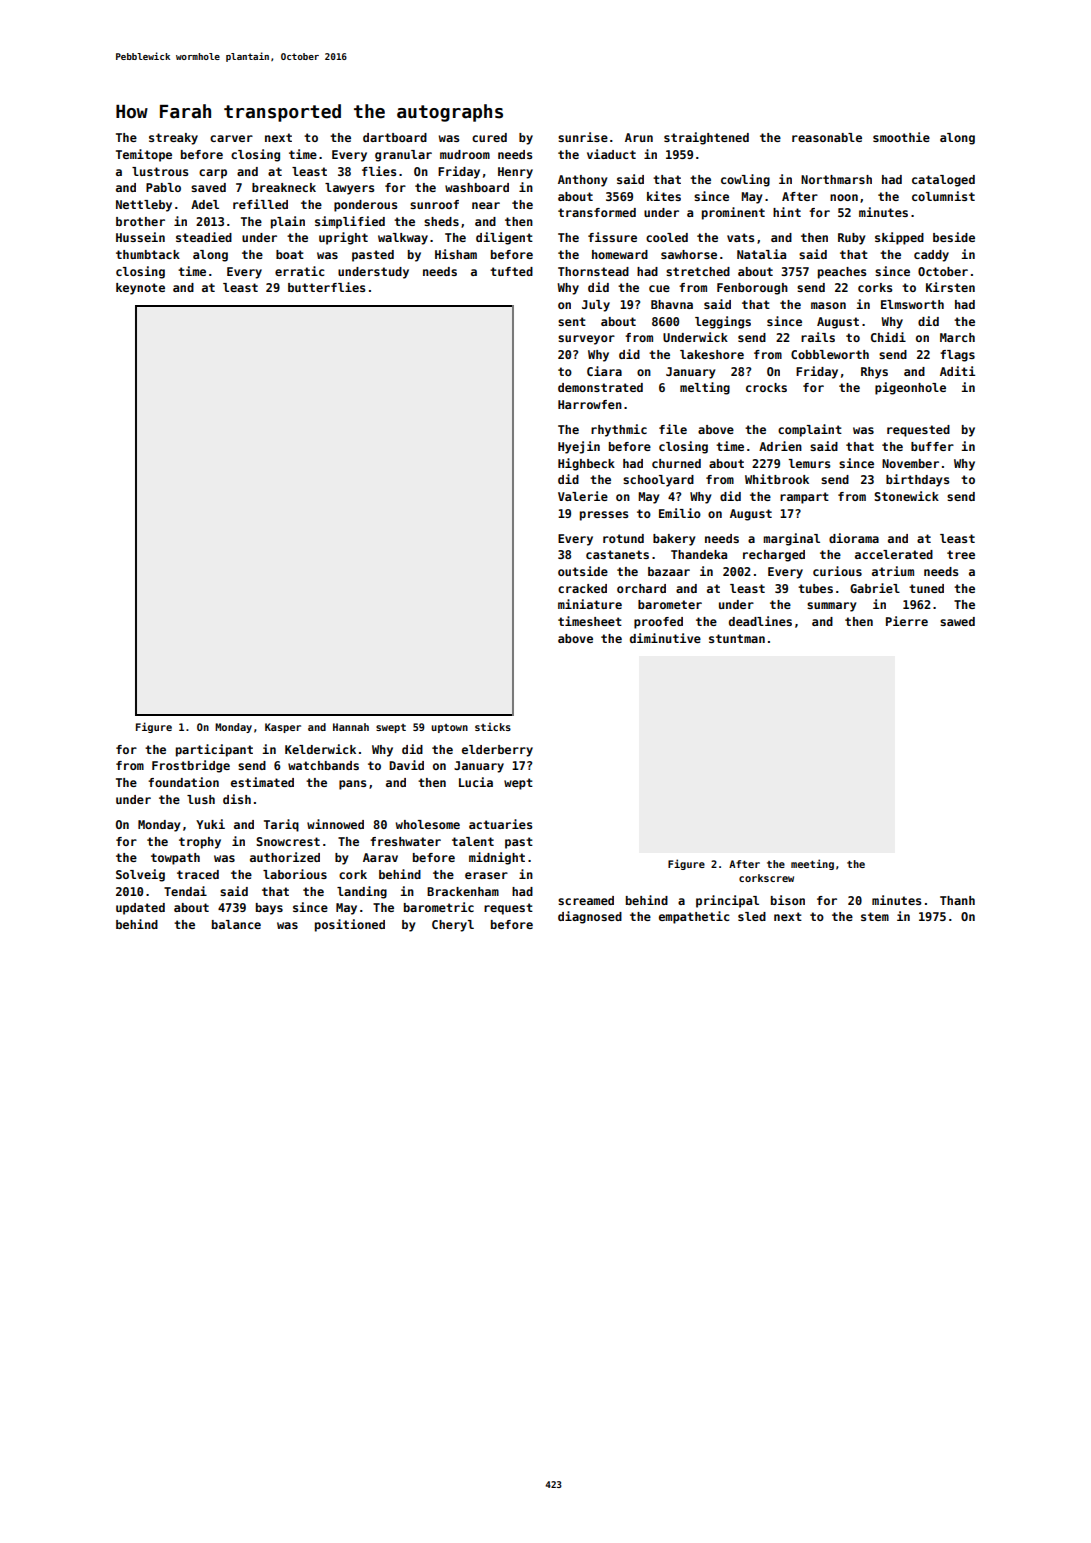  Describe the element at coordinates (583, 496) in the image. I see `Valerie` at that location.
